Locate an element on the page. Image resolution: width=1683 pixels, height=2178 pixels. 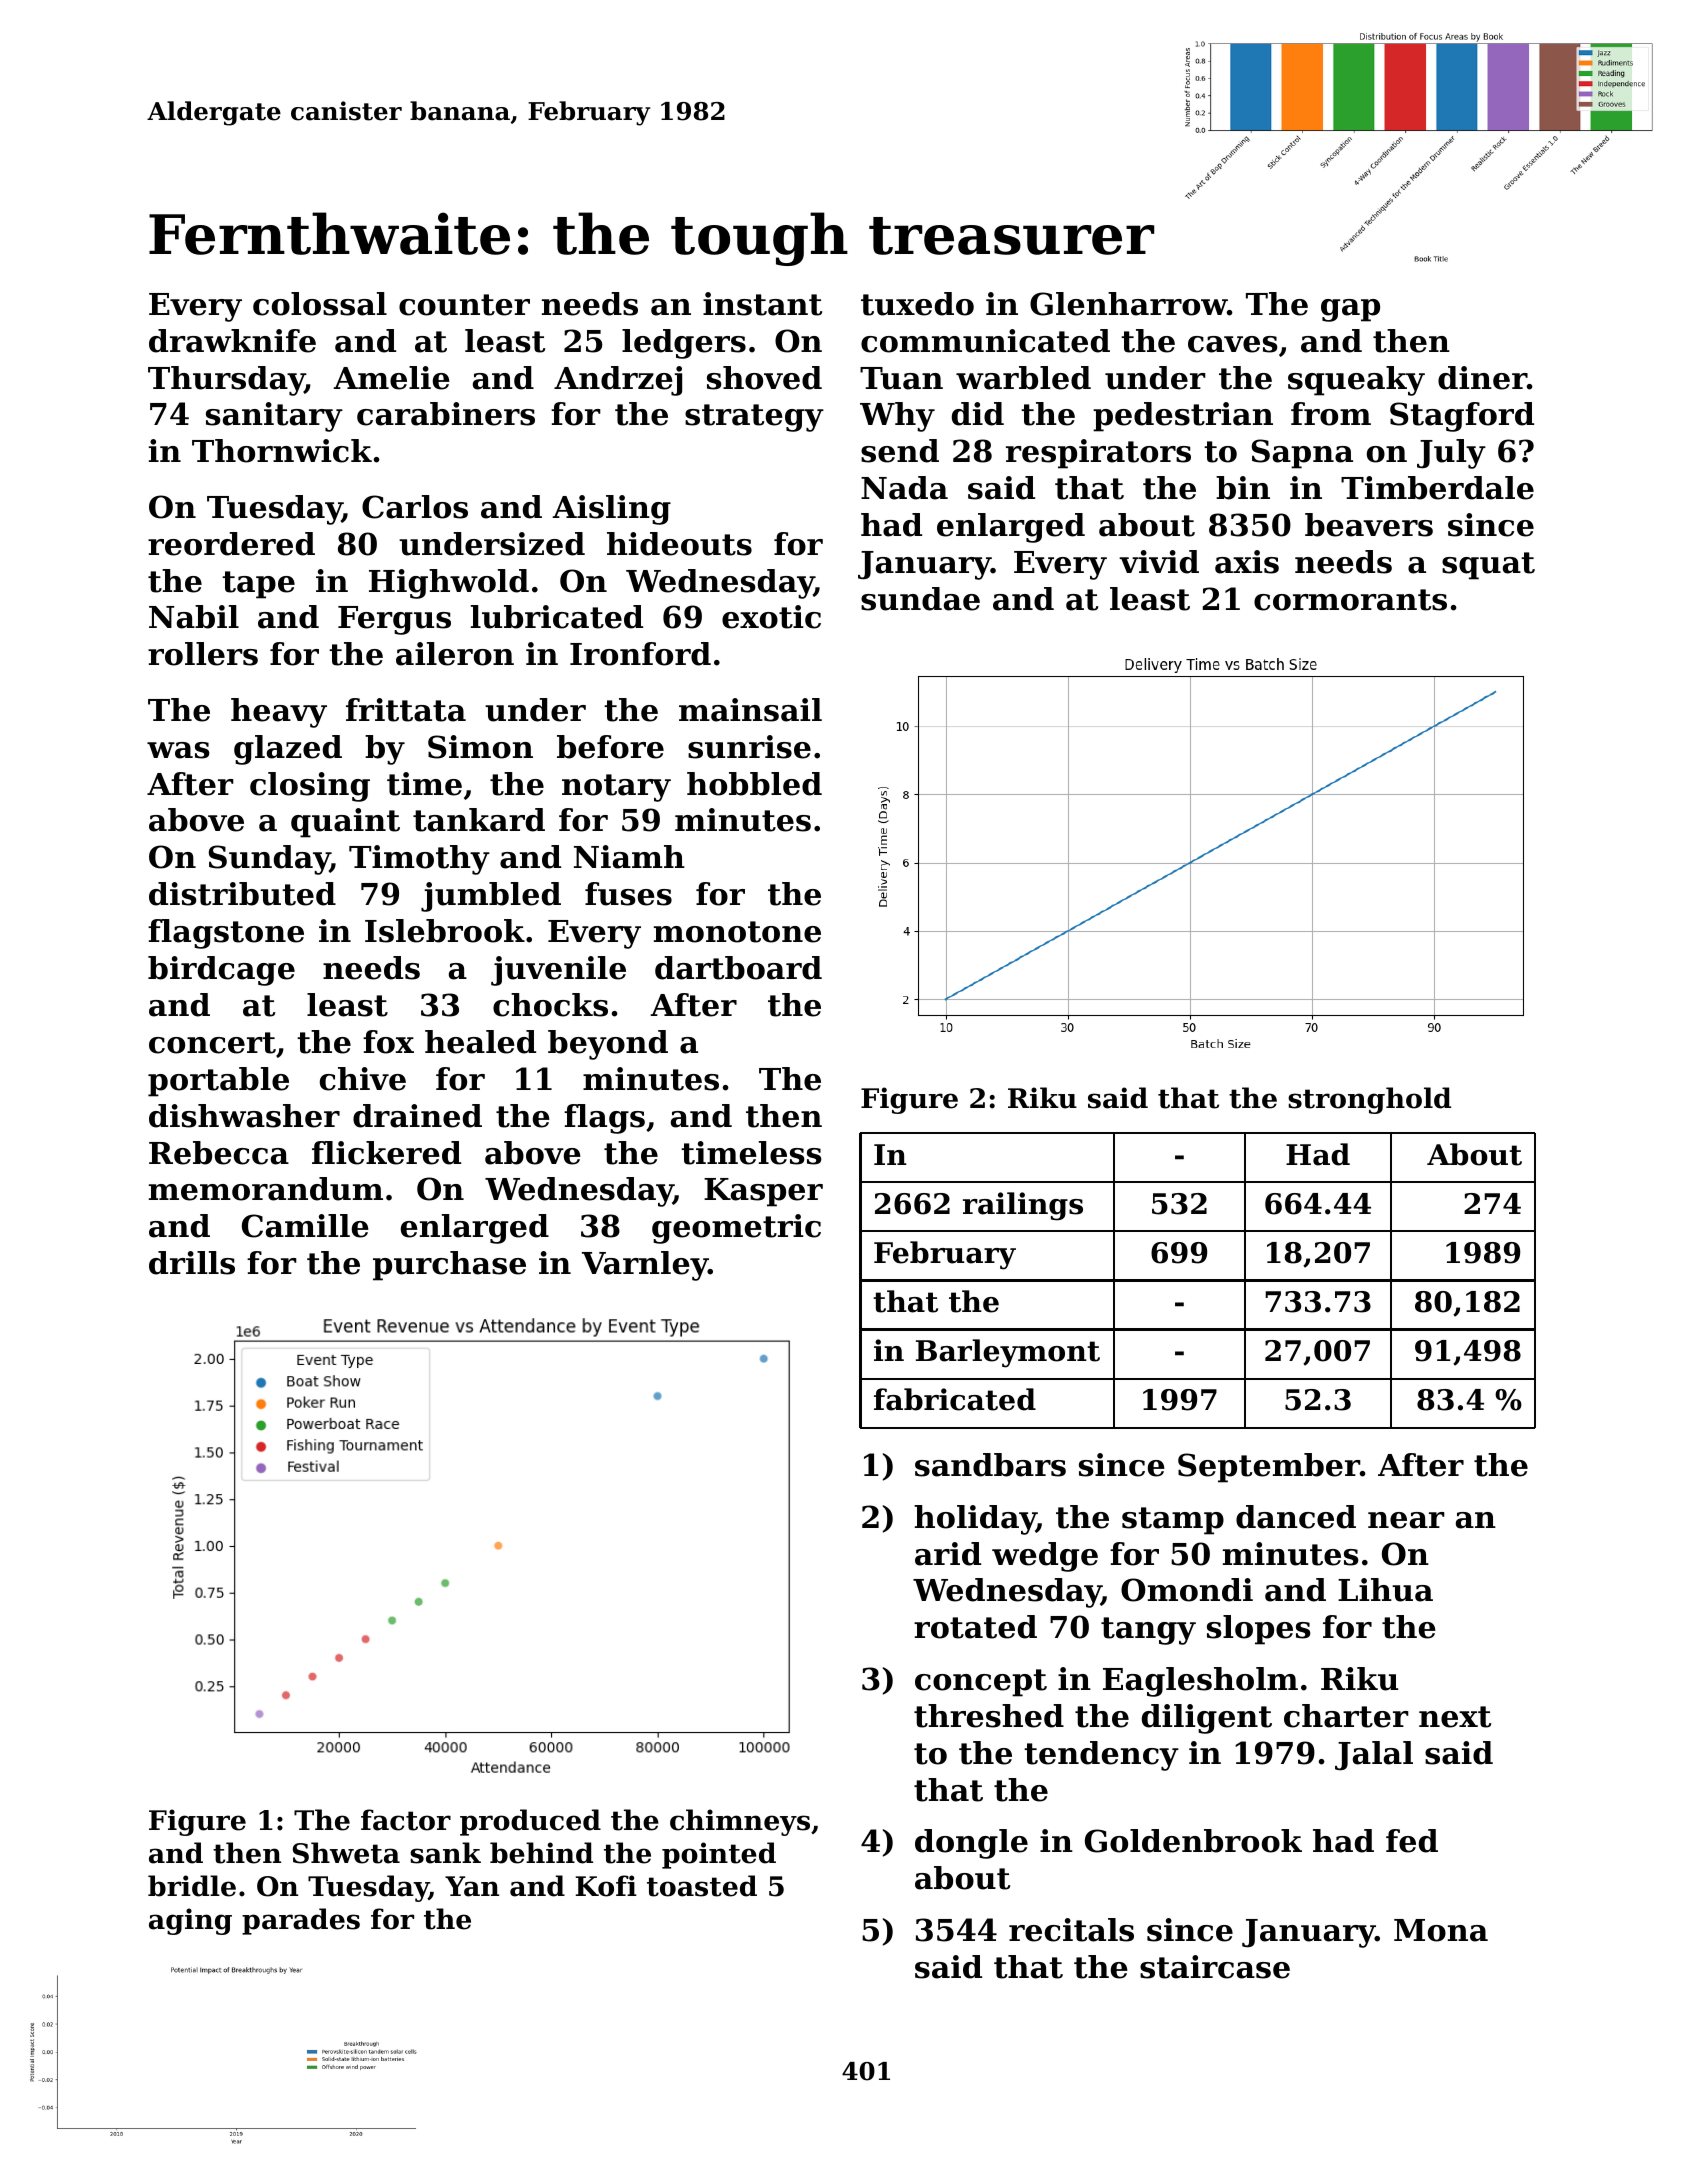
dartboard is located at coordinates (738, 968).
